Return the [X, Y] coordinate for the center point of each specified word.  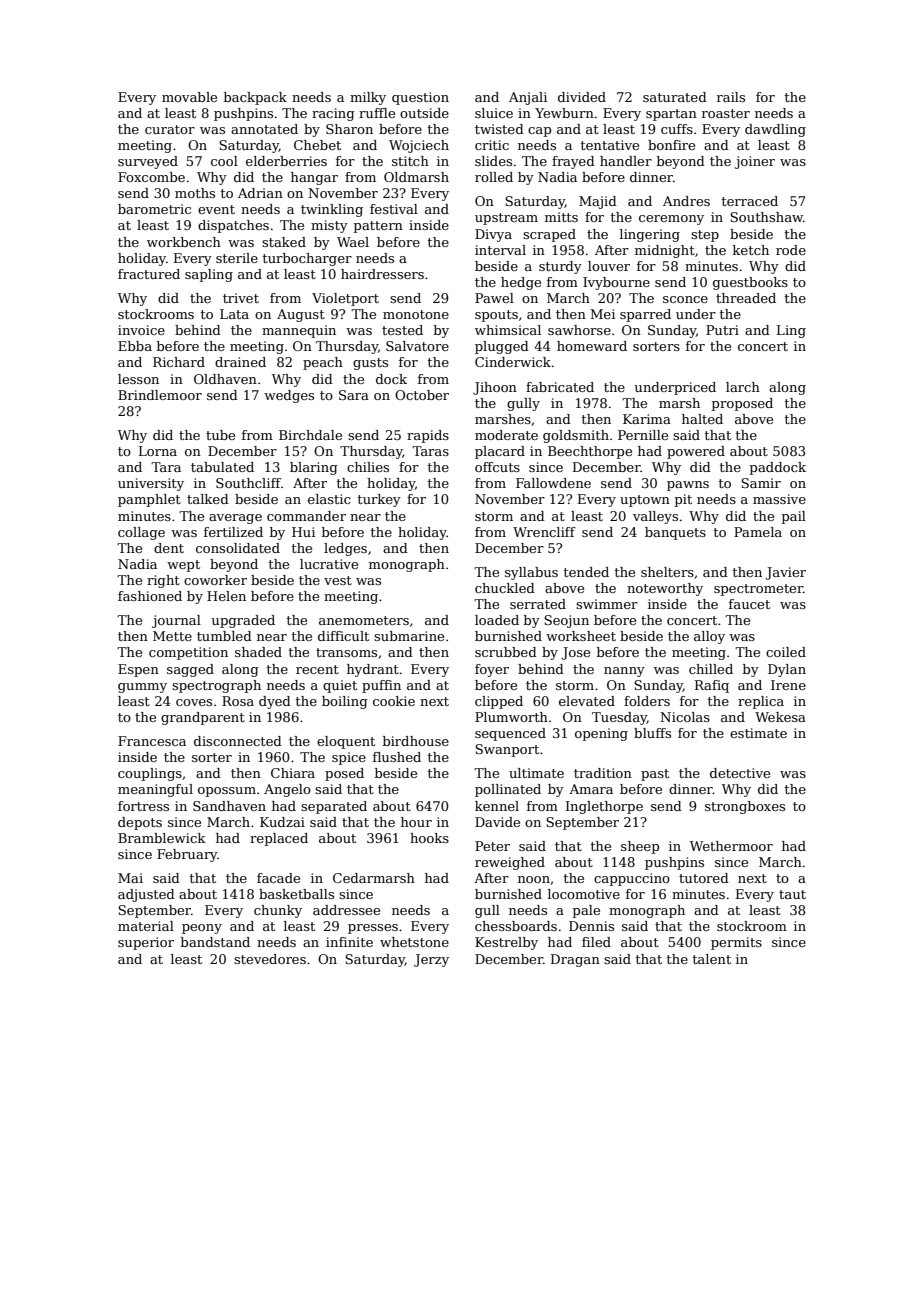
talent [712, 959]
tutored [704, 878]
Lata [234, 314]
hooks [429, 838]
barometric [154, 209]
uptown [645, 501]
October [422, 395]
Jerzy [431, 960]
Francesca [152, 741]
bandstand [215, 942]
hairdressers [382, 274]
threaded [746, 298]
